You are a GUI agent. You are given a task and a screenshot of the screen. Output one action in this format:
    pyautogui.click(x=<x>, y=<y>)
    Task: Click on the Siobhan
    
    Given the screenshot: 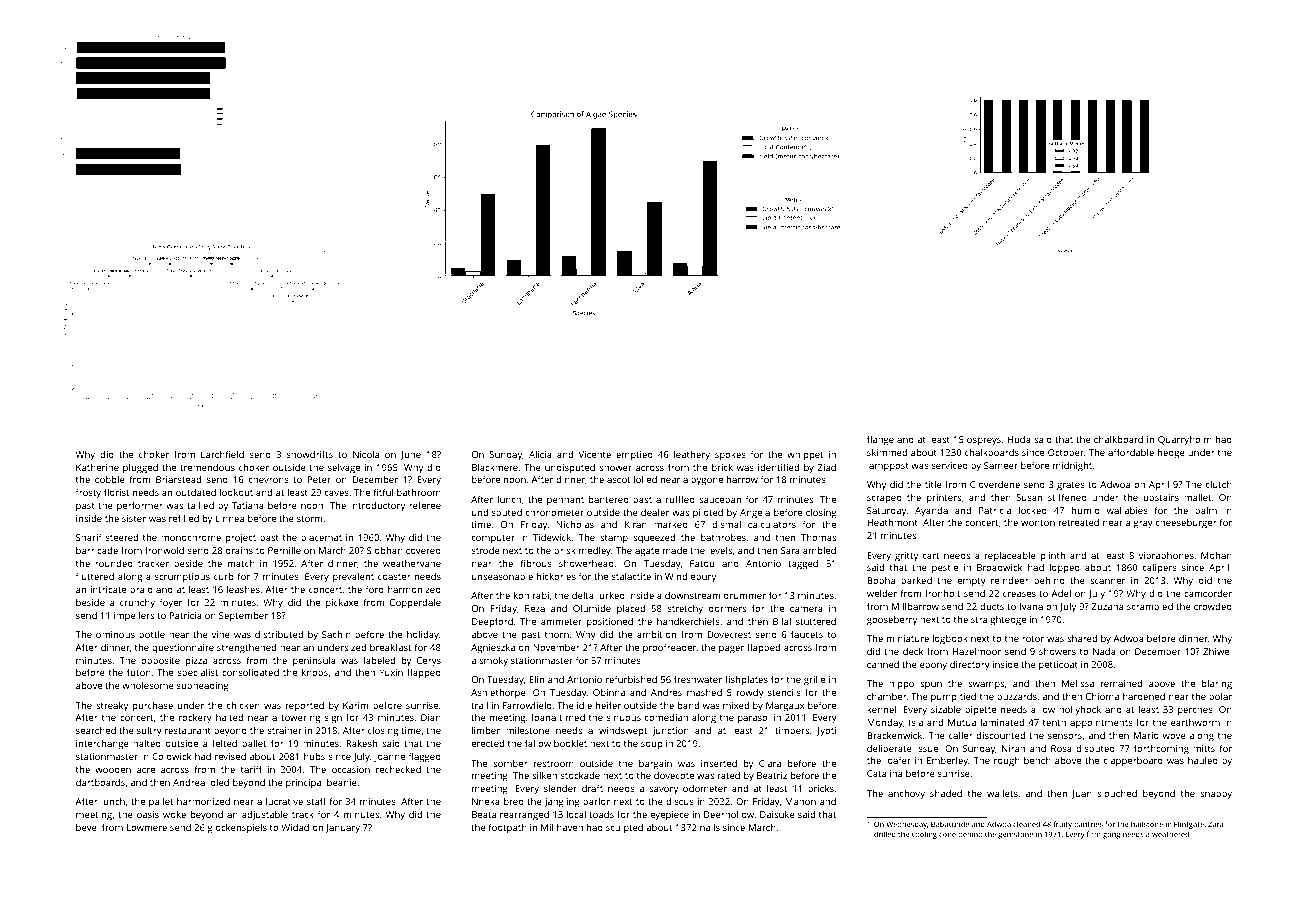 What is the action you would take?
    pyautogui.click(x=385, y=550)
